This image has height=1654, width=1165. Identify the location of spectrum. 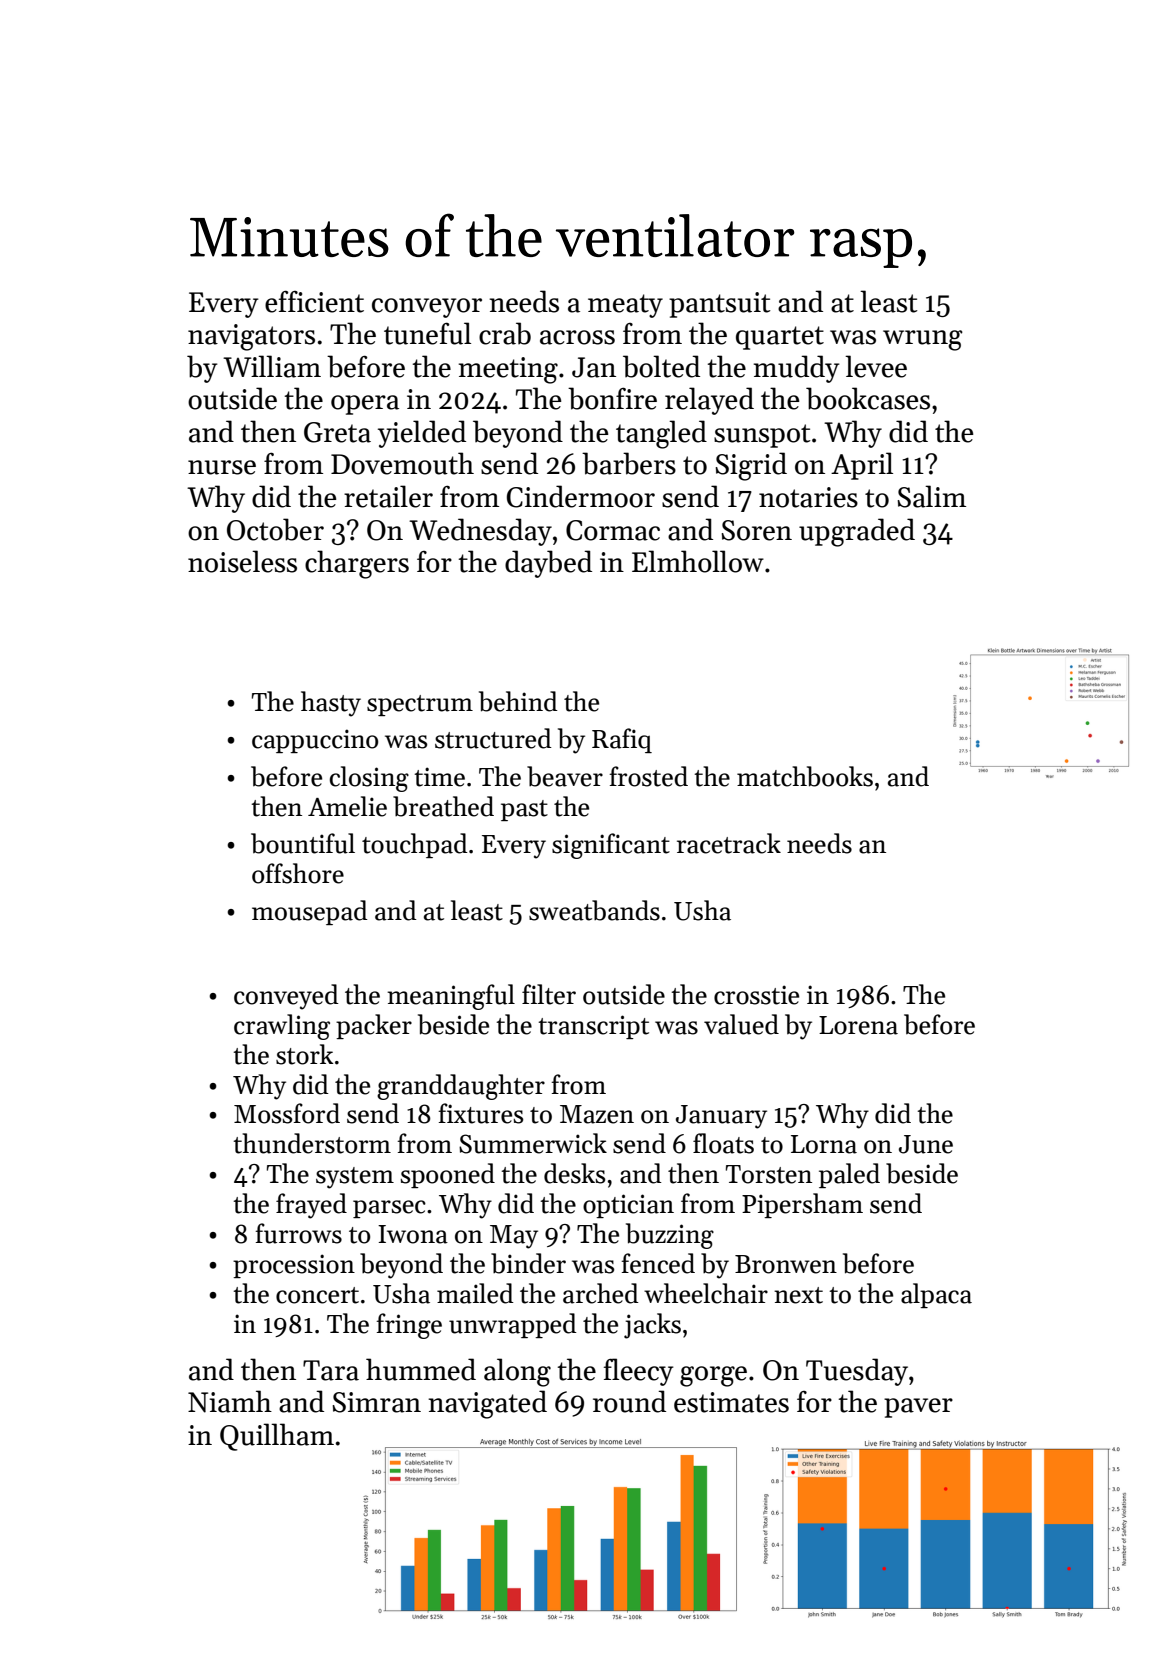
(420, 705).
